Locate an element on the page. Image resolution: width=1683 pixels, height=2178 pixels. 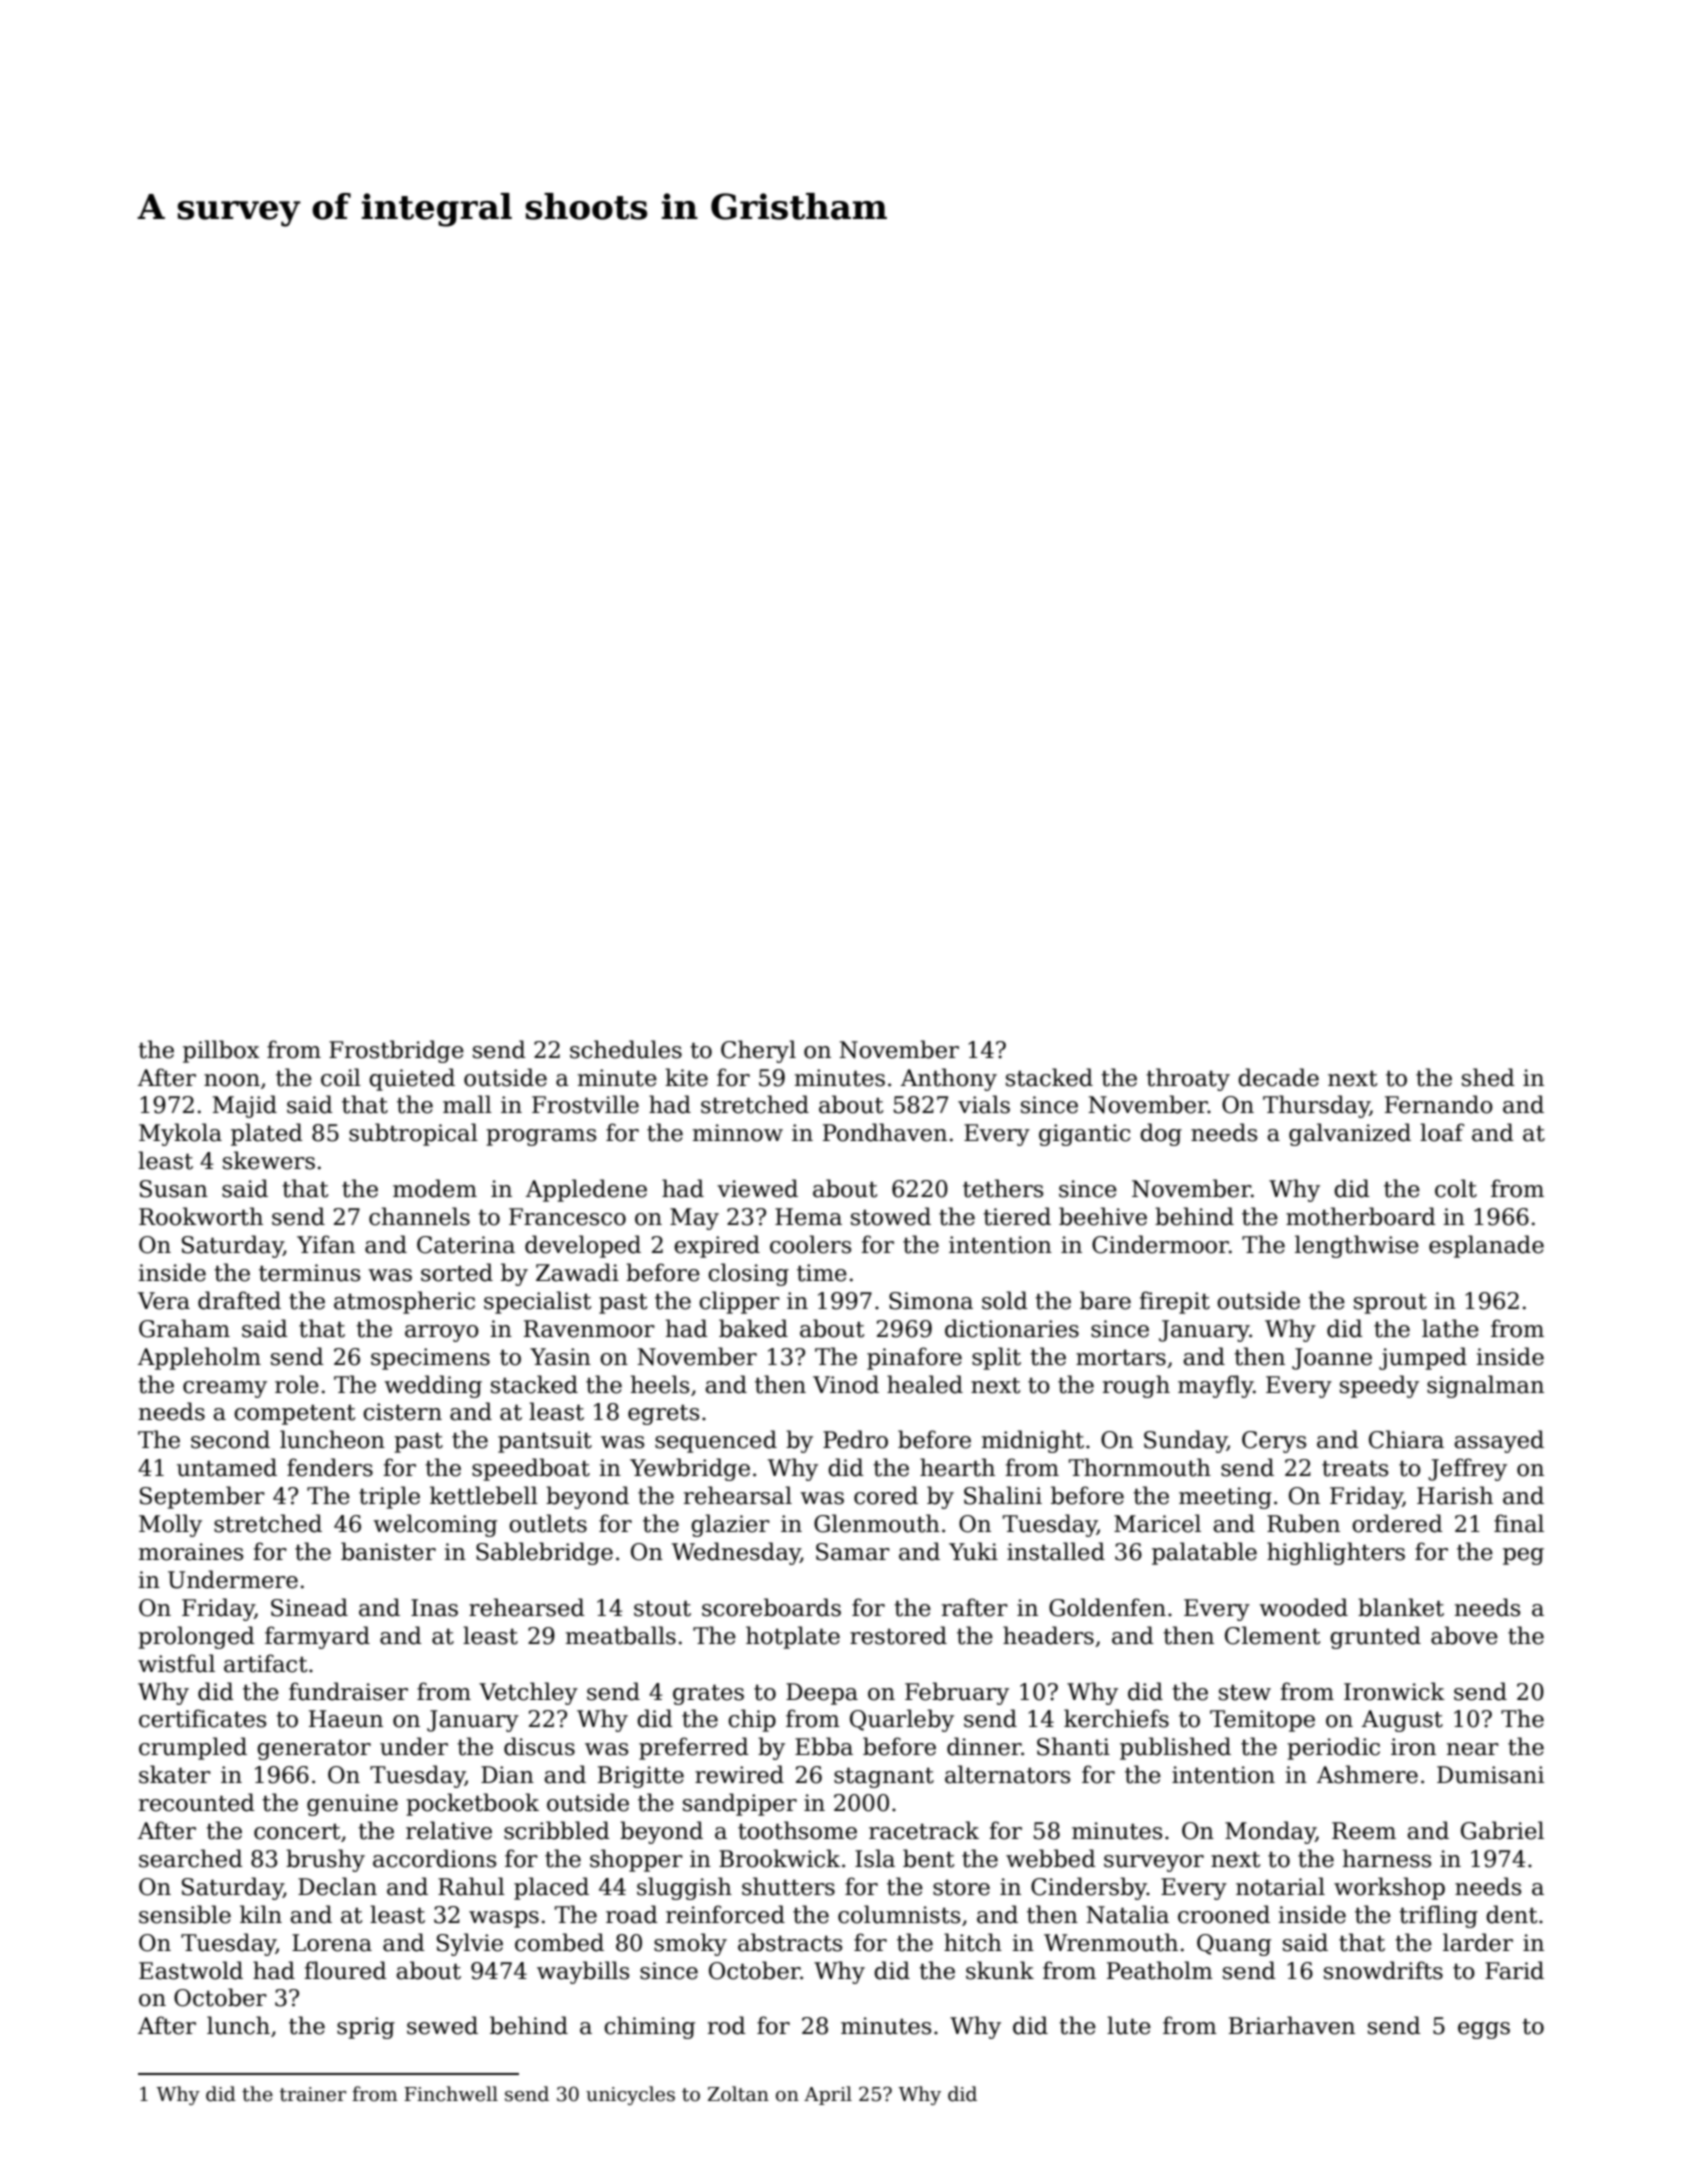
searched is located at coordinates (191, 1858).
